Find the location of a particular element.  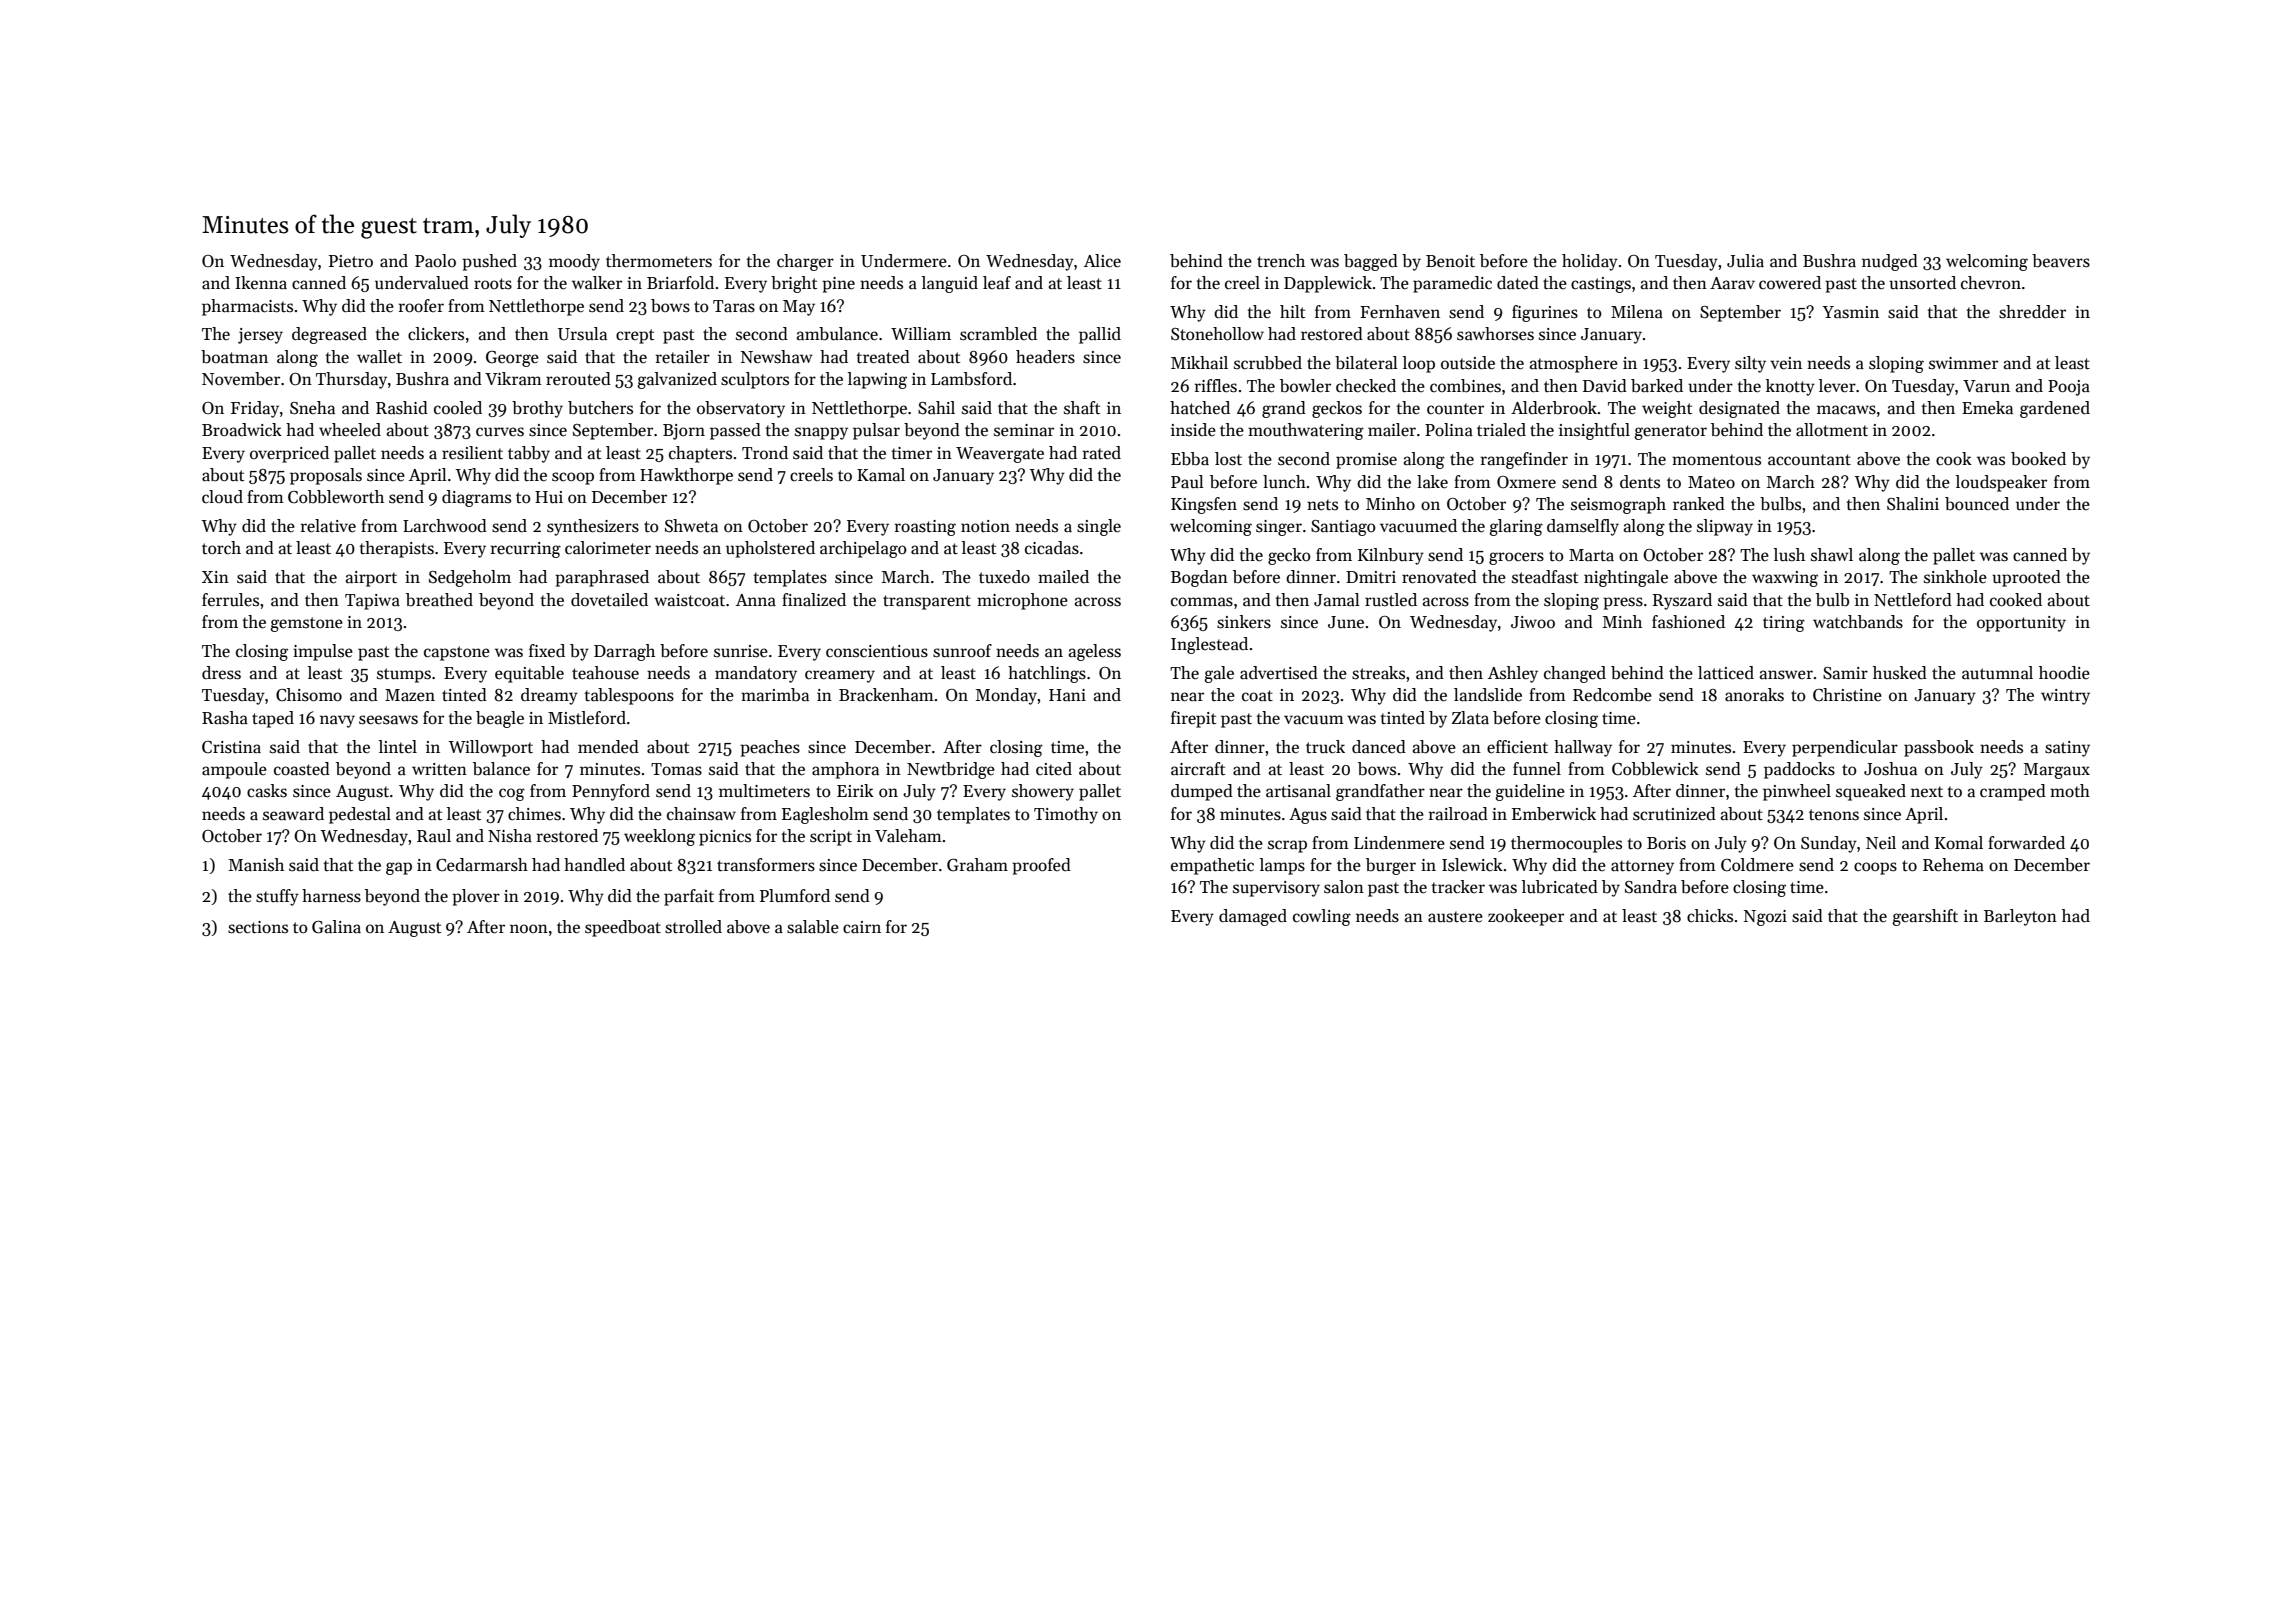

Galina is located at coordinates (336, 927).
